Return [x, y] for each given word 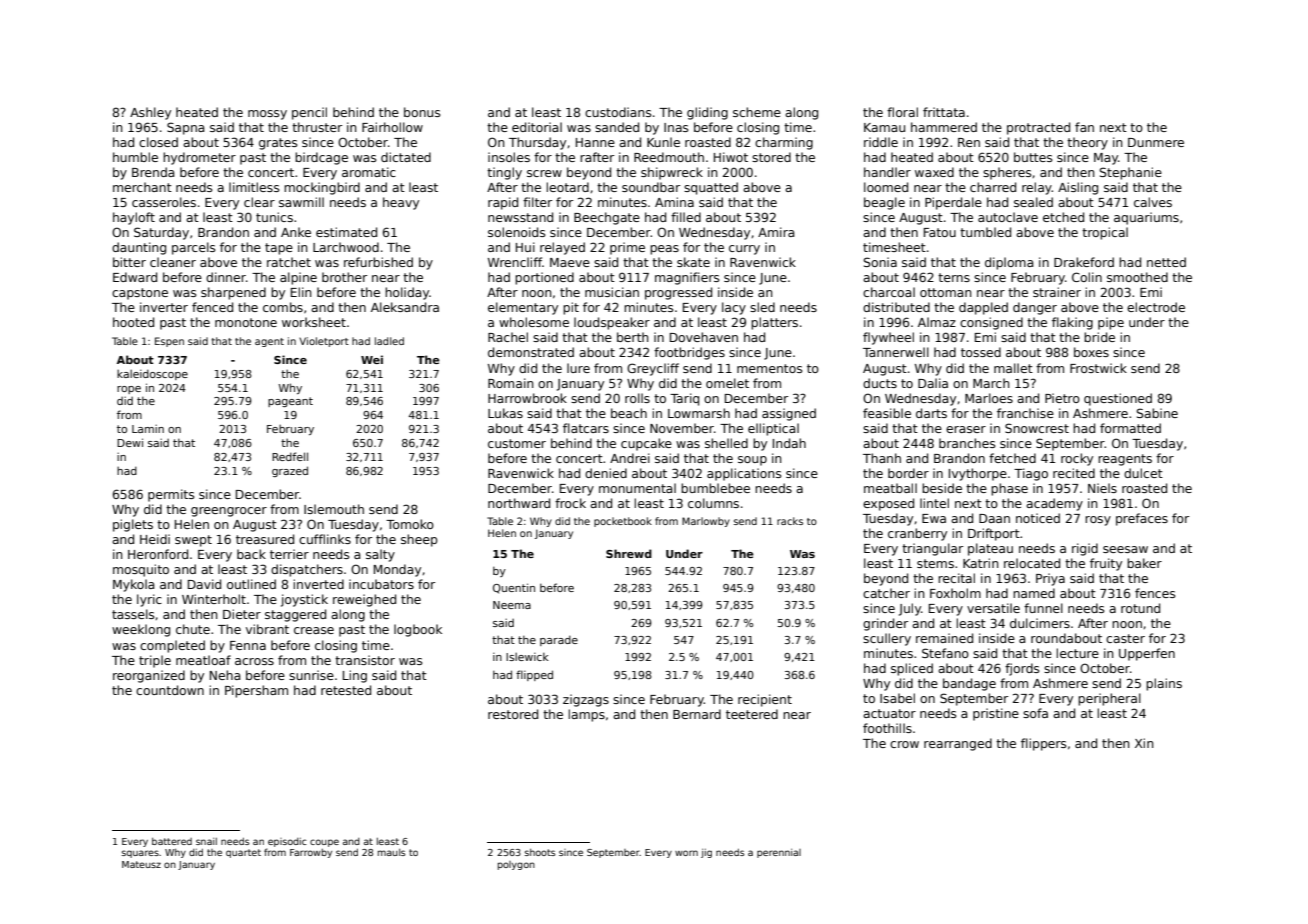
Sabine [1157, 413]
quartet [243, 853]
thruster [317, 127]
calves [1153, 202]
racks [790, 521]
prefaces [1142, 519]
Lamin [148, 428]
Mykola [134, 585]
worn [686, 853]
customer [517, 443]
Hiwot [731, 157]
